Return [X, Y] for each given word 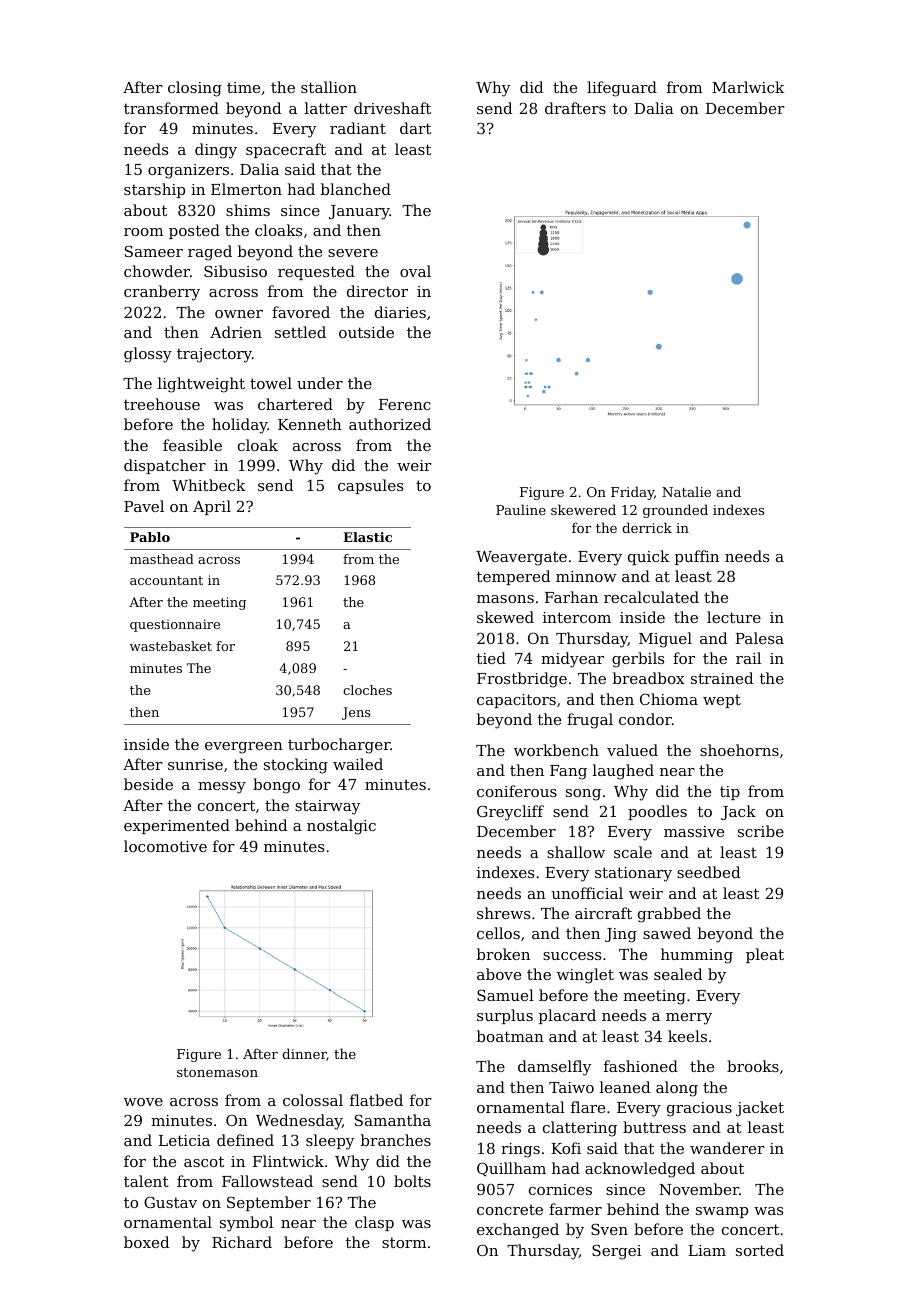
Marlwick [748, 87]
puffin [697, 557]
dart [415, 128]
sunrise [195, 764]
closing [195, 89]
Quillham [511, 1169]
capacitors [516, 701]
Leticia [184, 1140]
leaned [625, 1087]
